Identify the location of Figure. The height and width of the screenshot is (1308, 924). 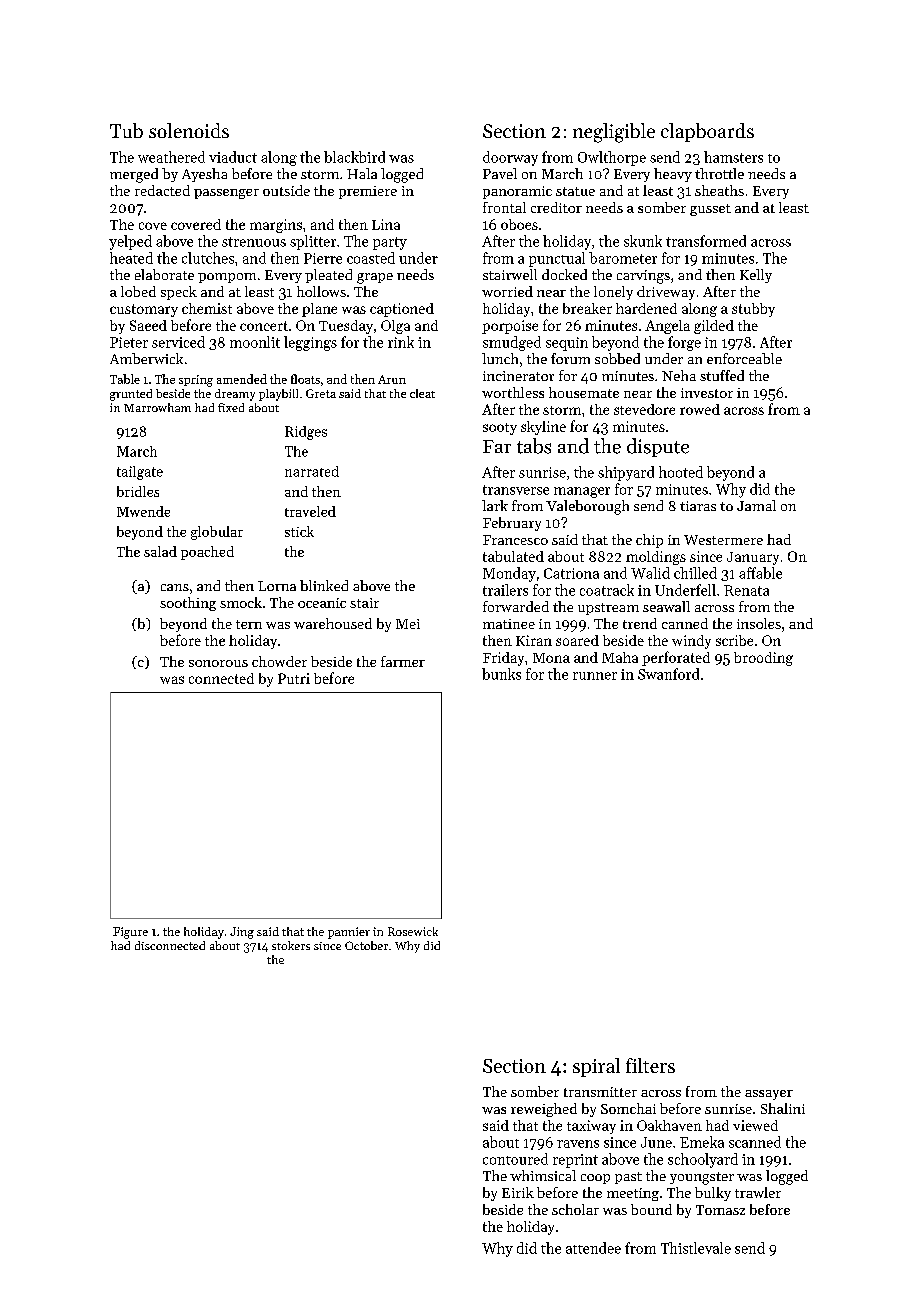
(130, 933).
